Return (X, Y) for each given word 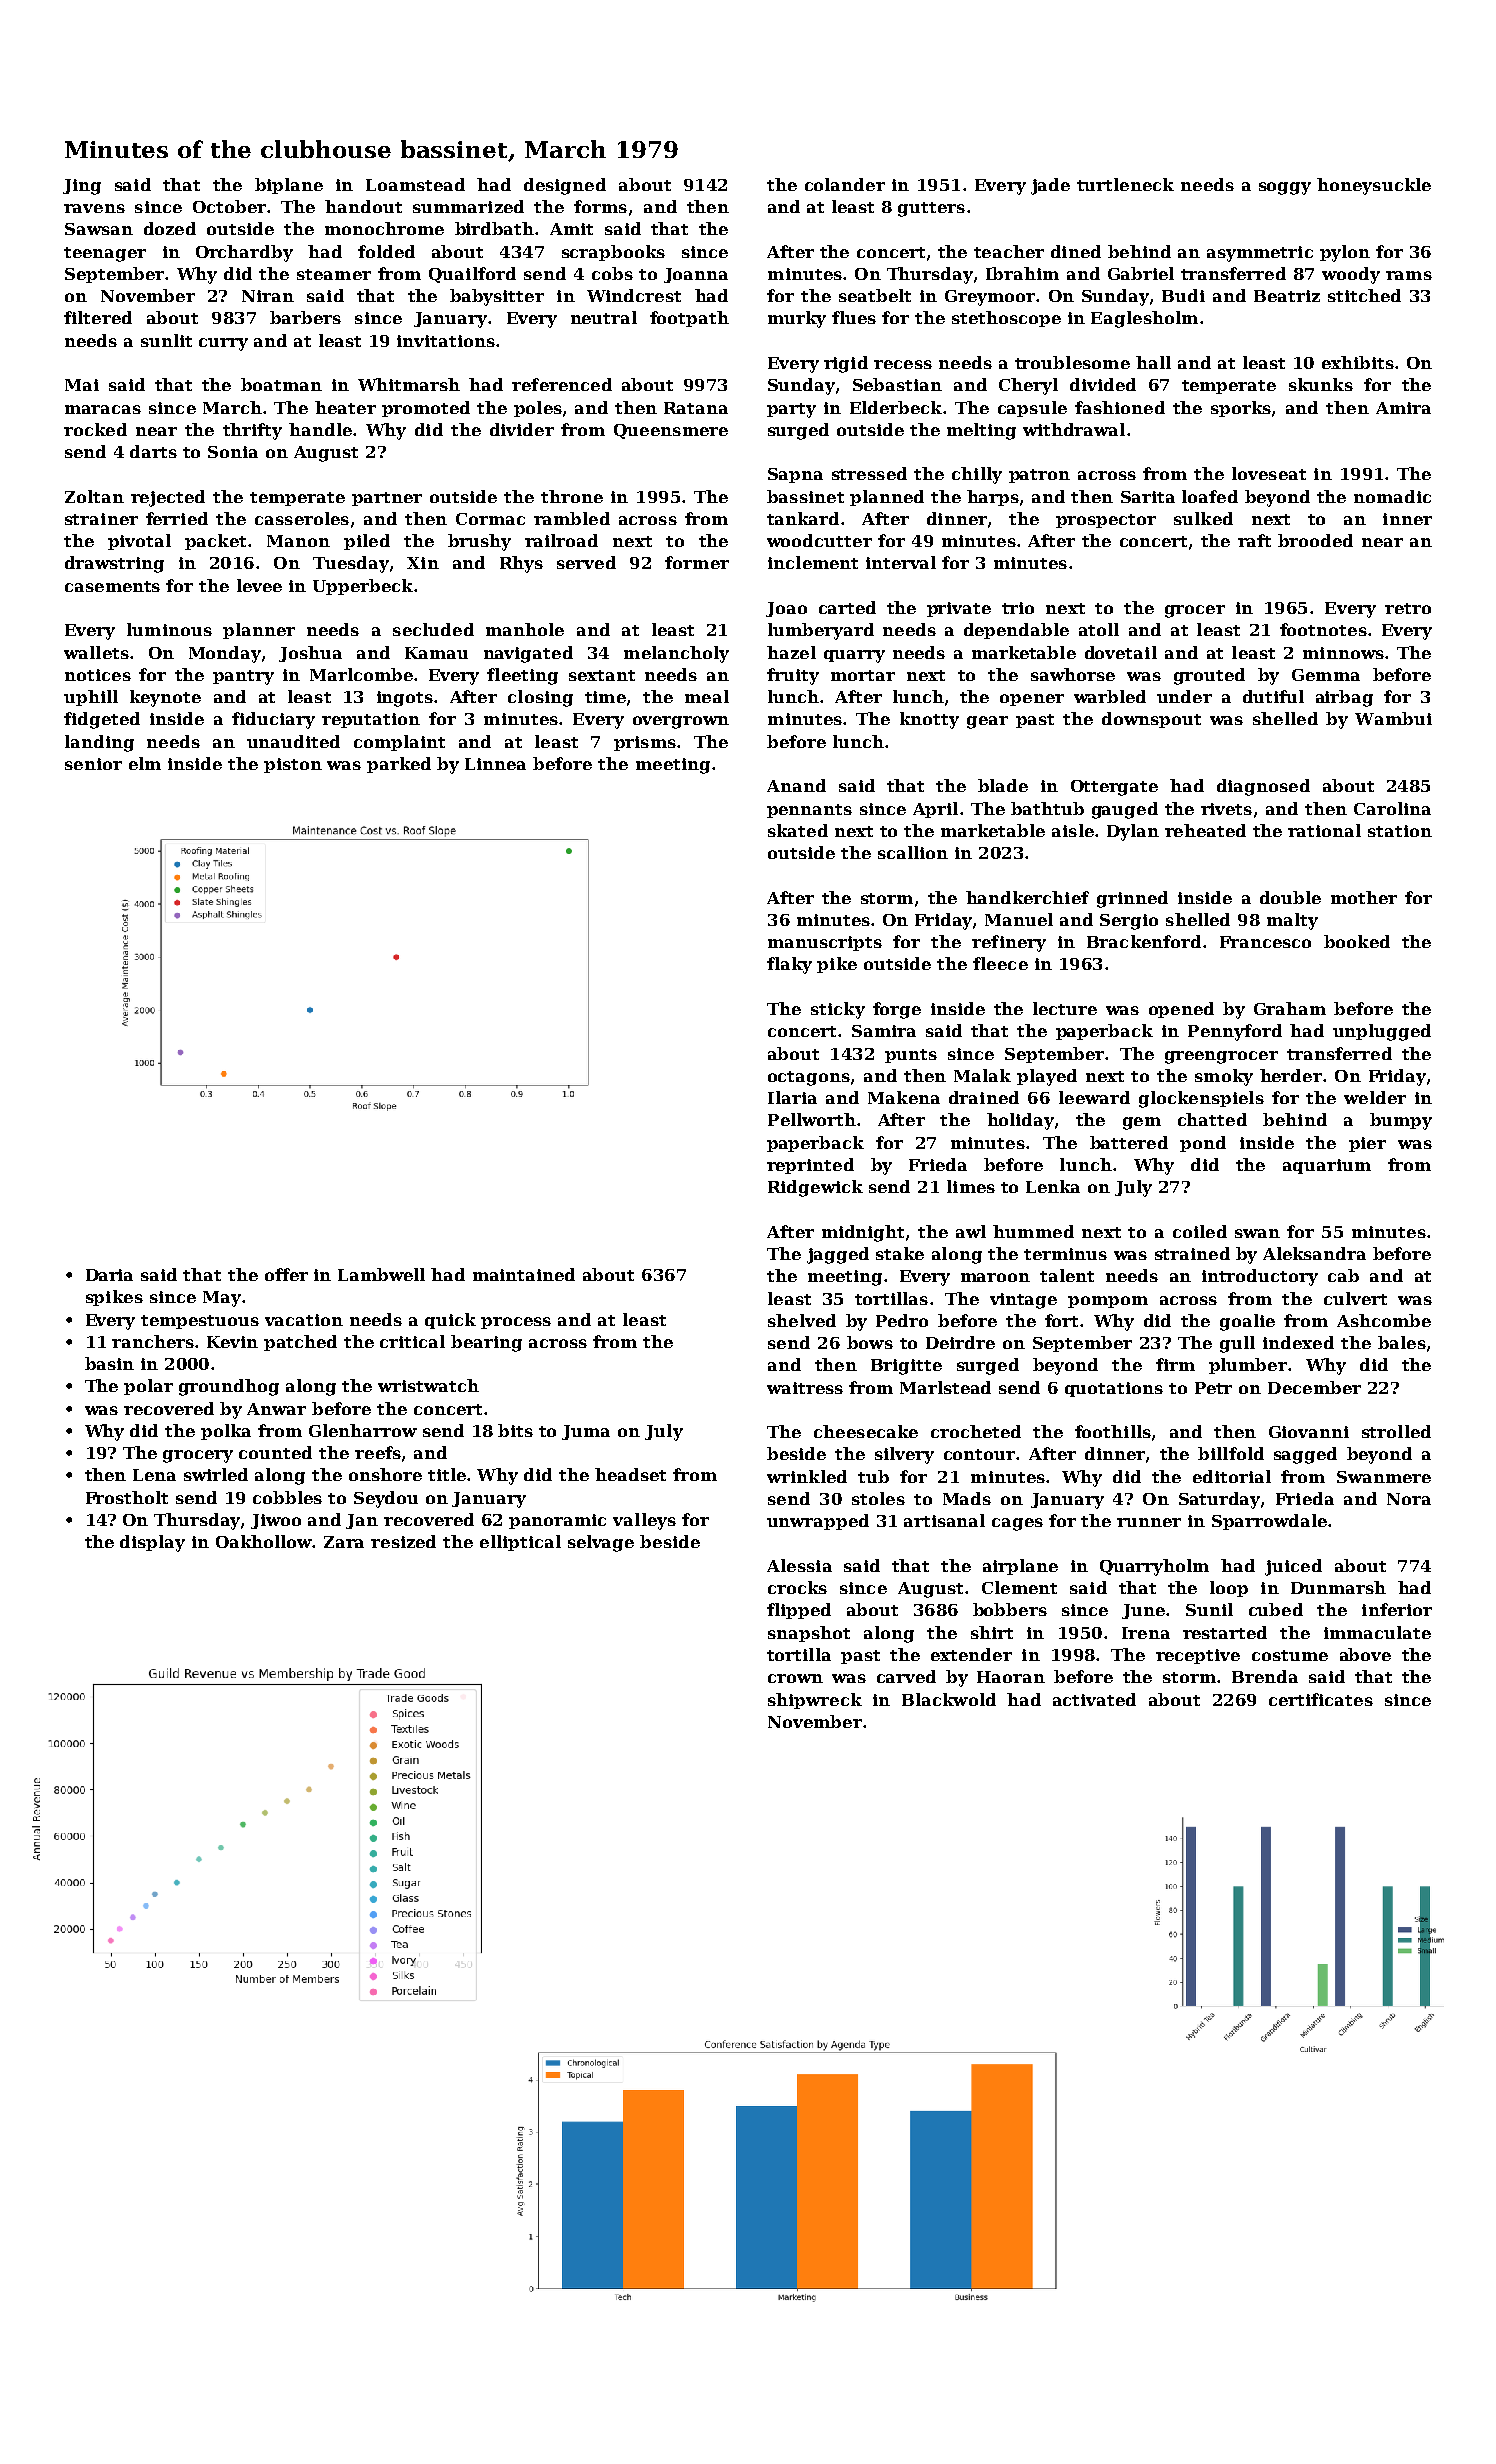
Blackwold (949, 1699)
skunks (1321, 384)
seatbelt (875, 295)
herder (1291, 1075)
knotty (929, 720)
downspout (1151, 720)
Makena (904, 1097)
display (152, 1543)
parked (399, 765)
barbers (305, 317)
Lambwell (381, 1274)
